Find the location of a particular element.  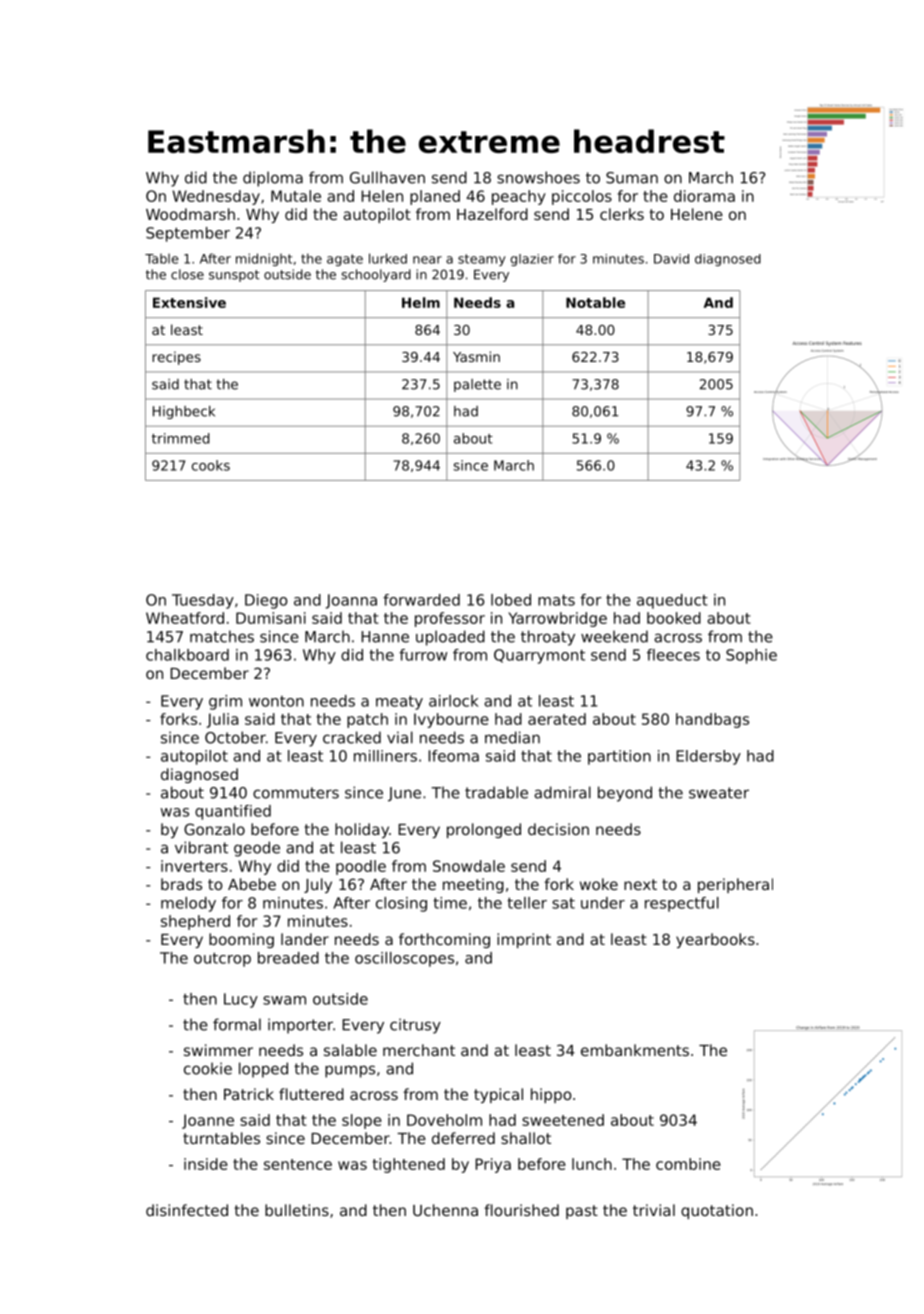

Suman is located at coordinates (632, 178).
